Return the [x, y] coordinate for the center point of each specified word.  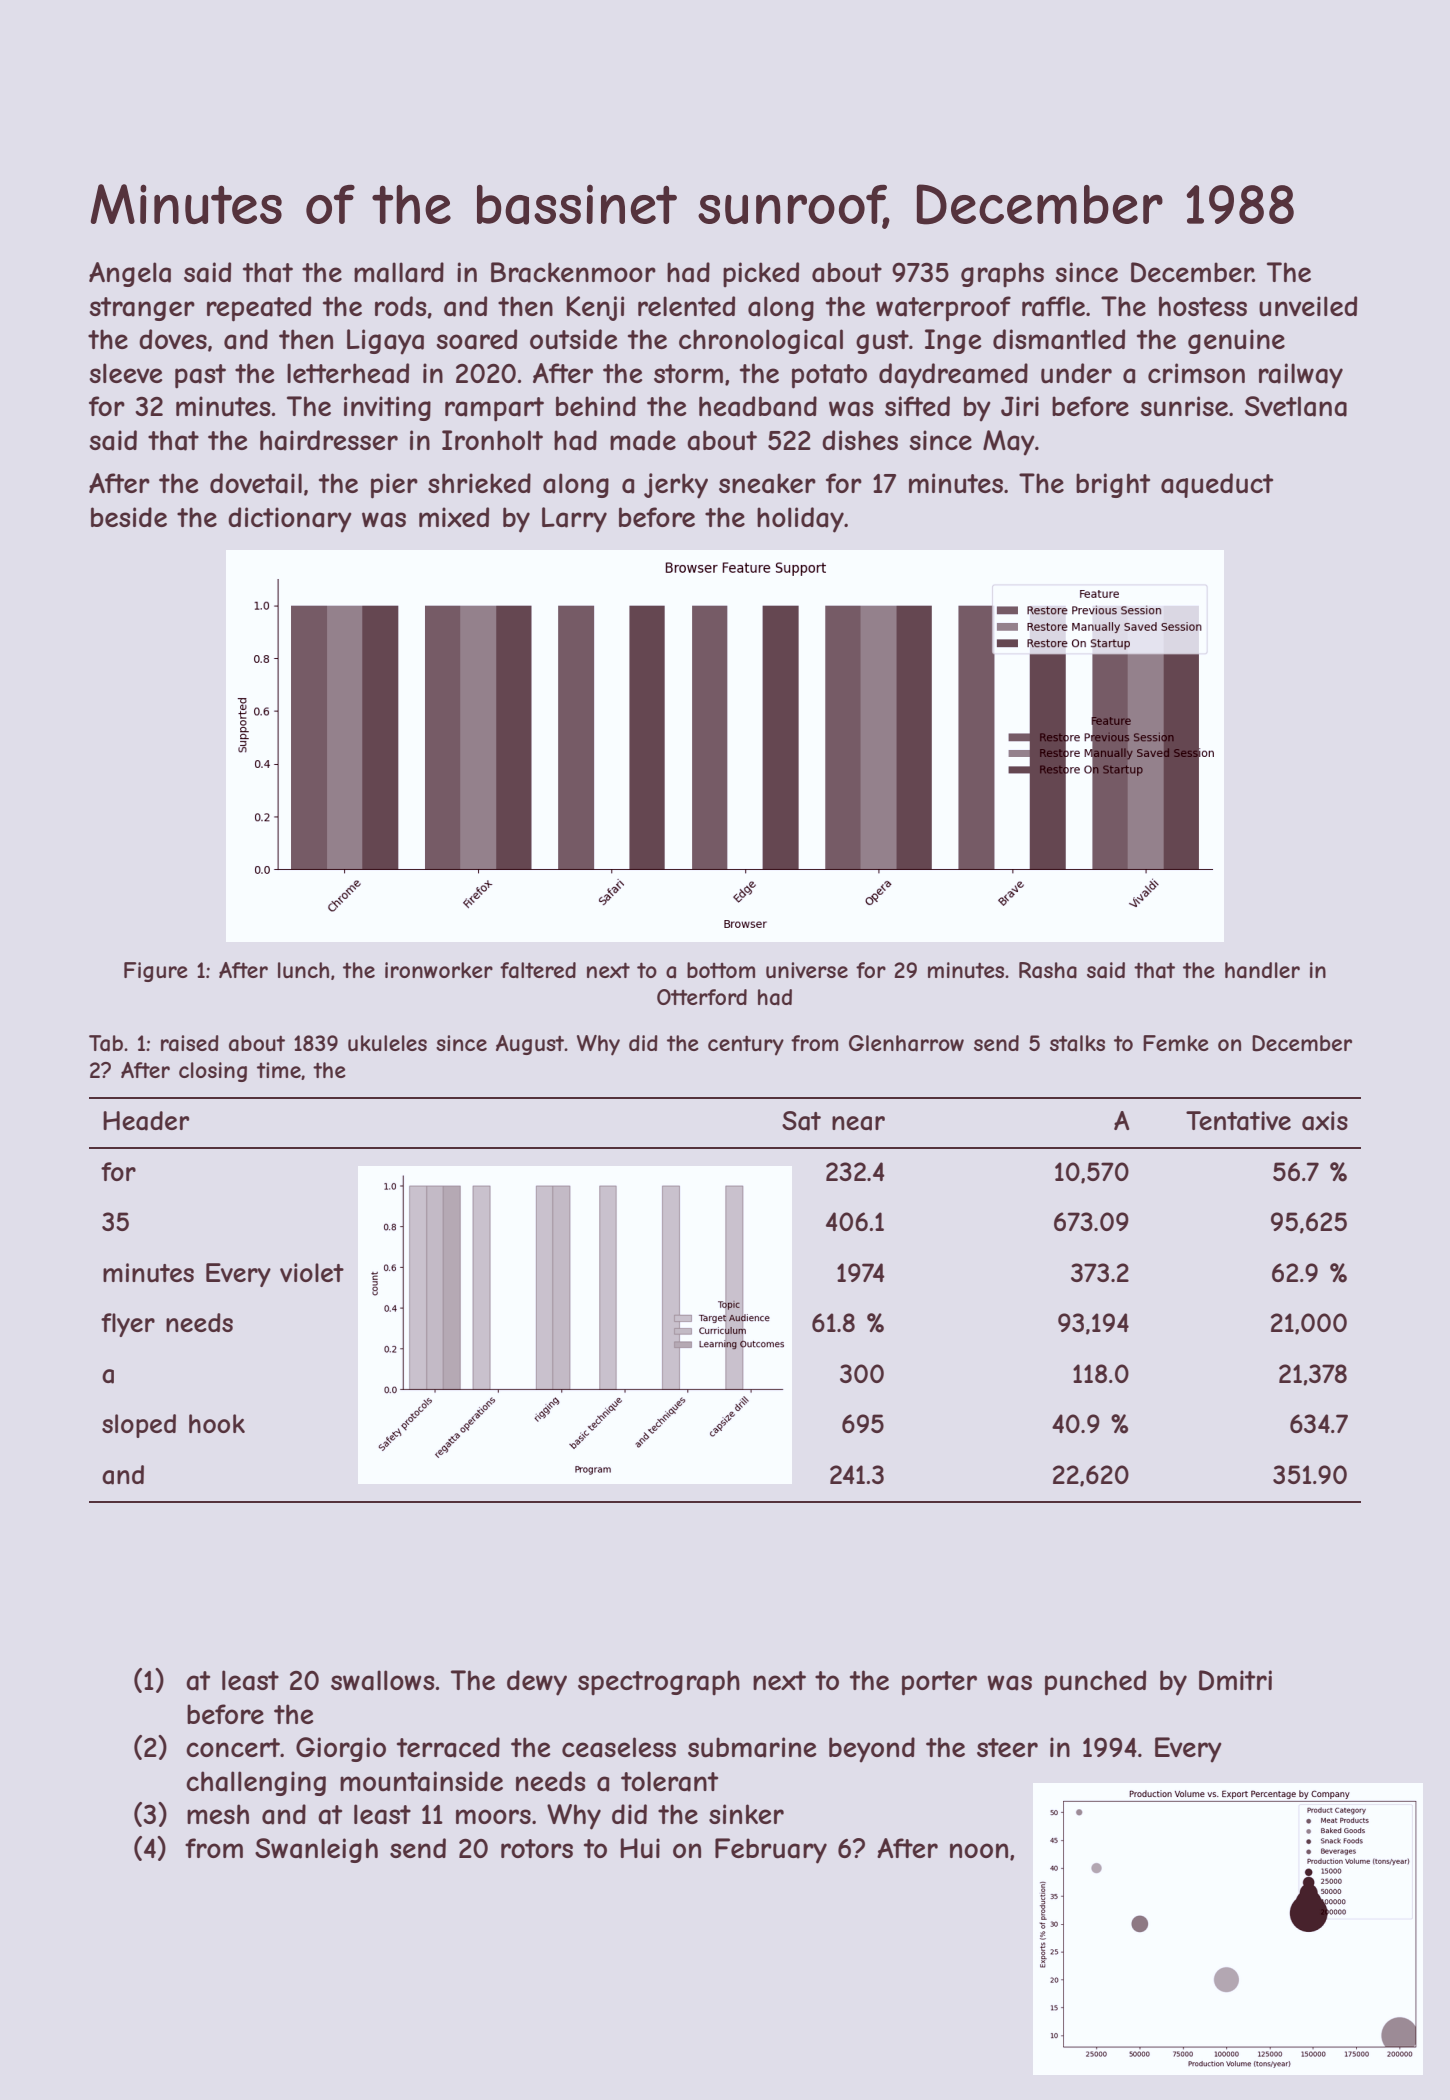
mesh [218, 1814]
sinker [746, 1814]
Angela [130, 274]
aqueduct [1217, 485]
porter [939, 1683]
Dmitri [1235, 1680]
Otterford [702, 997]
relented [686, 306]
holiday [800, 520]
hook [217, 1423]
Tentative [1238, 1121]
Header [146, 1121]
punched [1095, 1683]
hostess [1203, 306]
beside [129, 517]
